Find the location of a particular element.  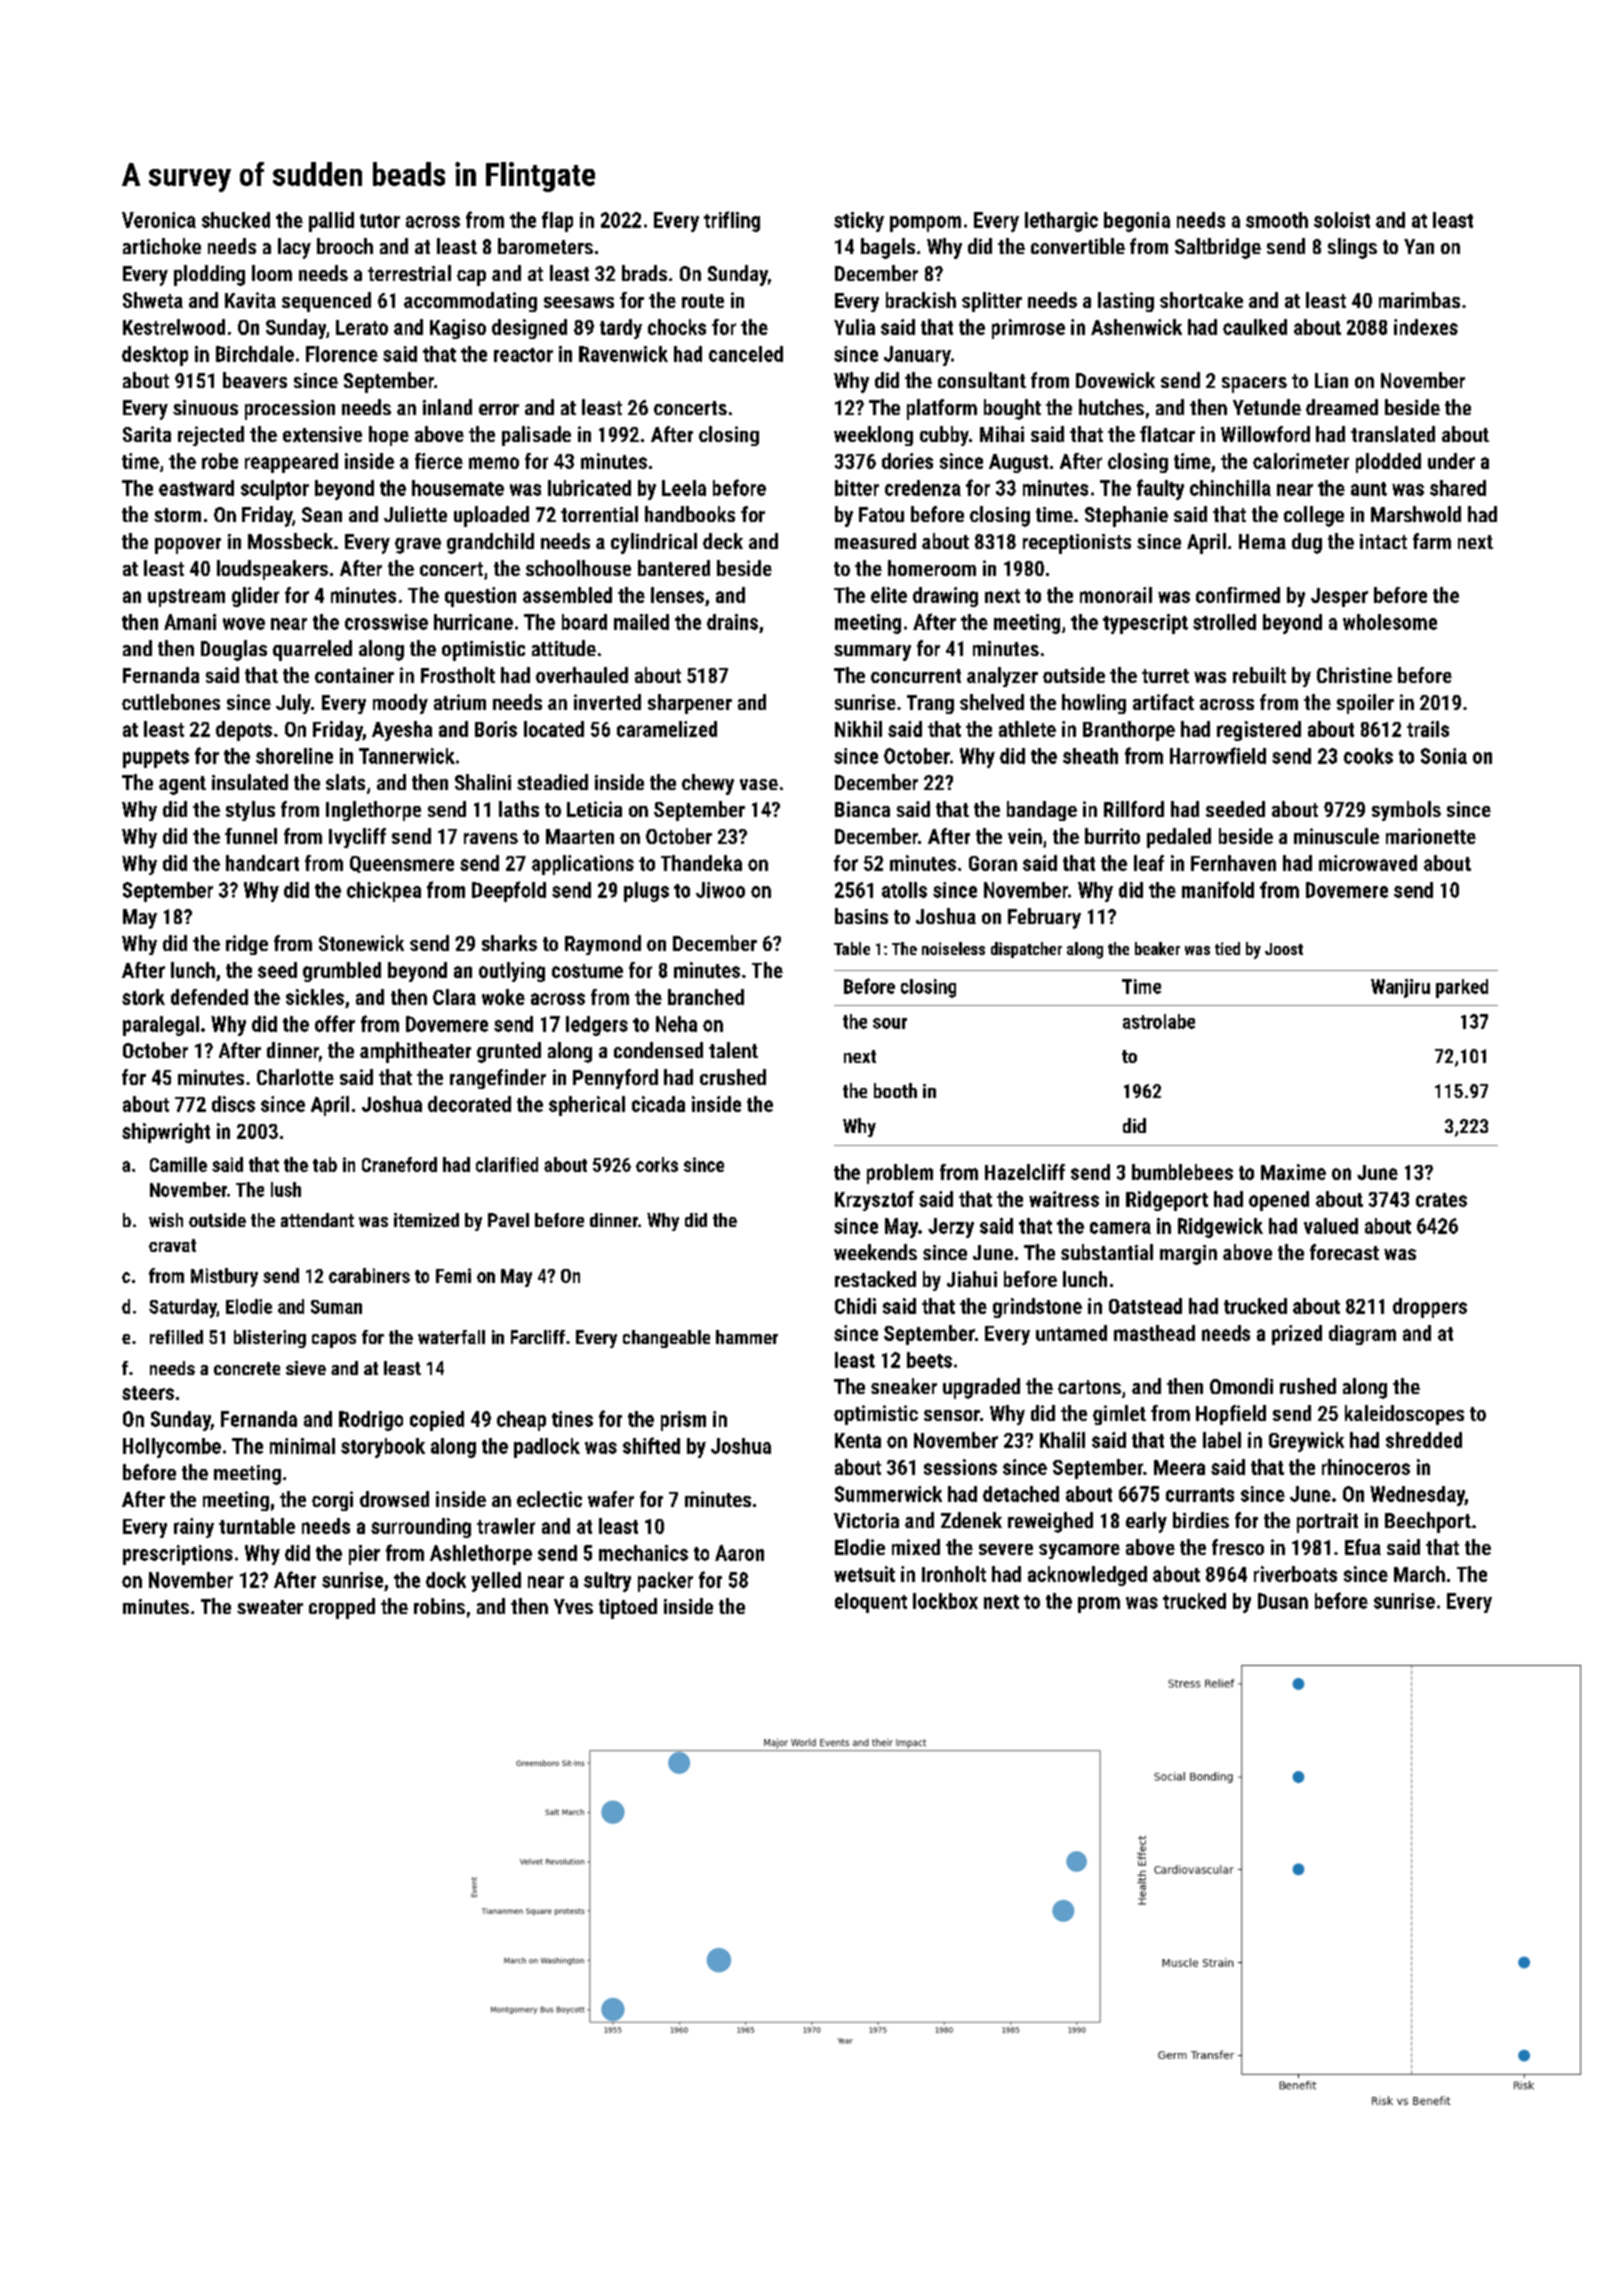

marionette is located at coordinates (1431, 836).
